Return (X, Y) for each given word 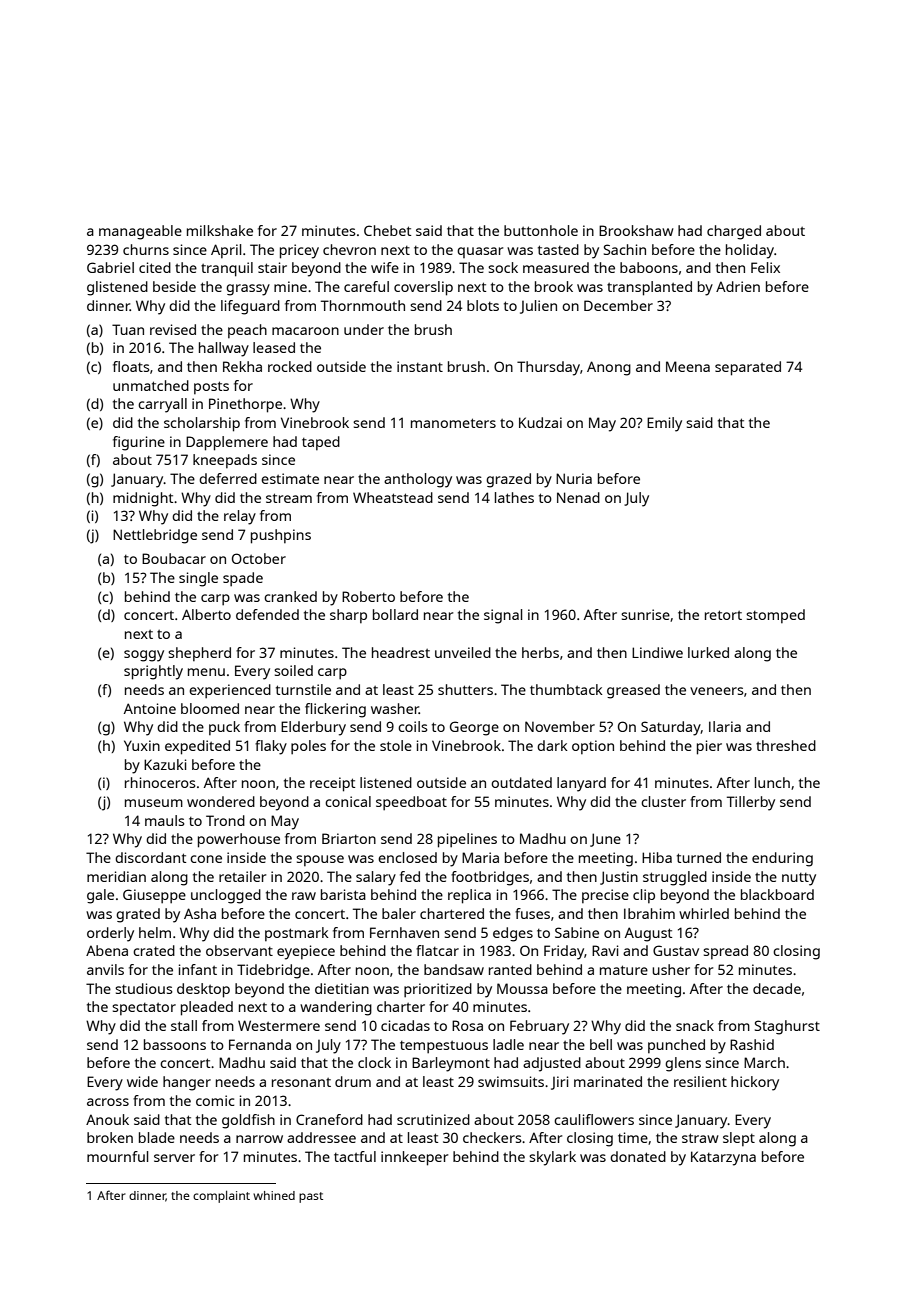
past (311, 1197)
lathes (514, 497)
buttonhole (541, 230)
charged (734, 232)
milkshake (220, 230)
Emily (664, 424)
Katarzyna (723, 1158)
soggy (144, 656)
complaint (221, 1197)
